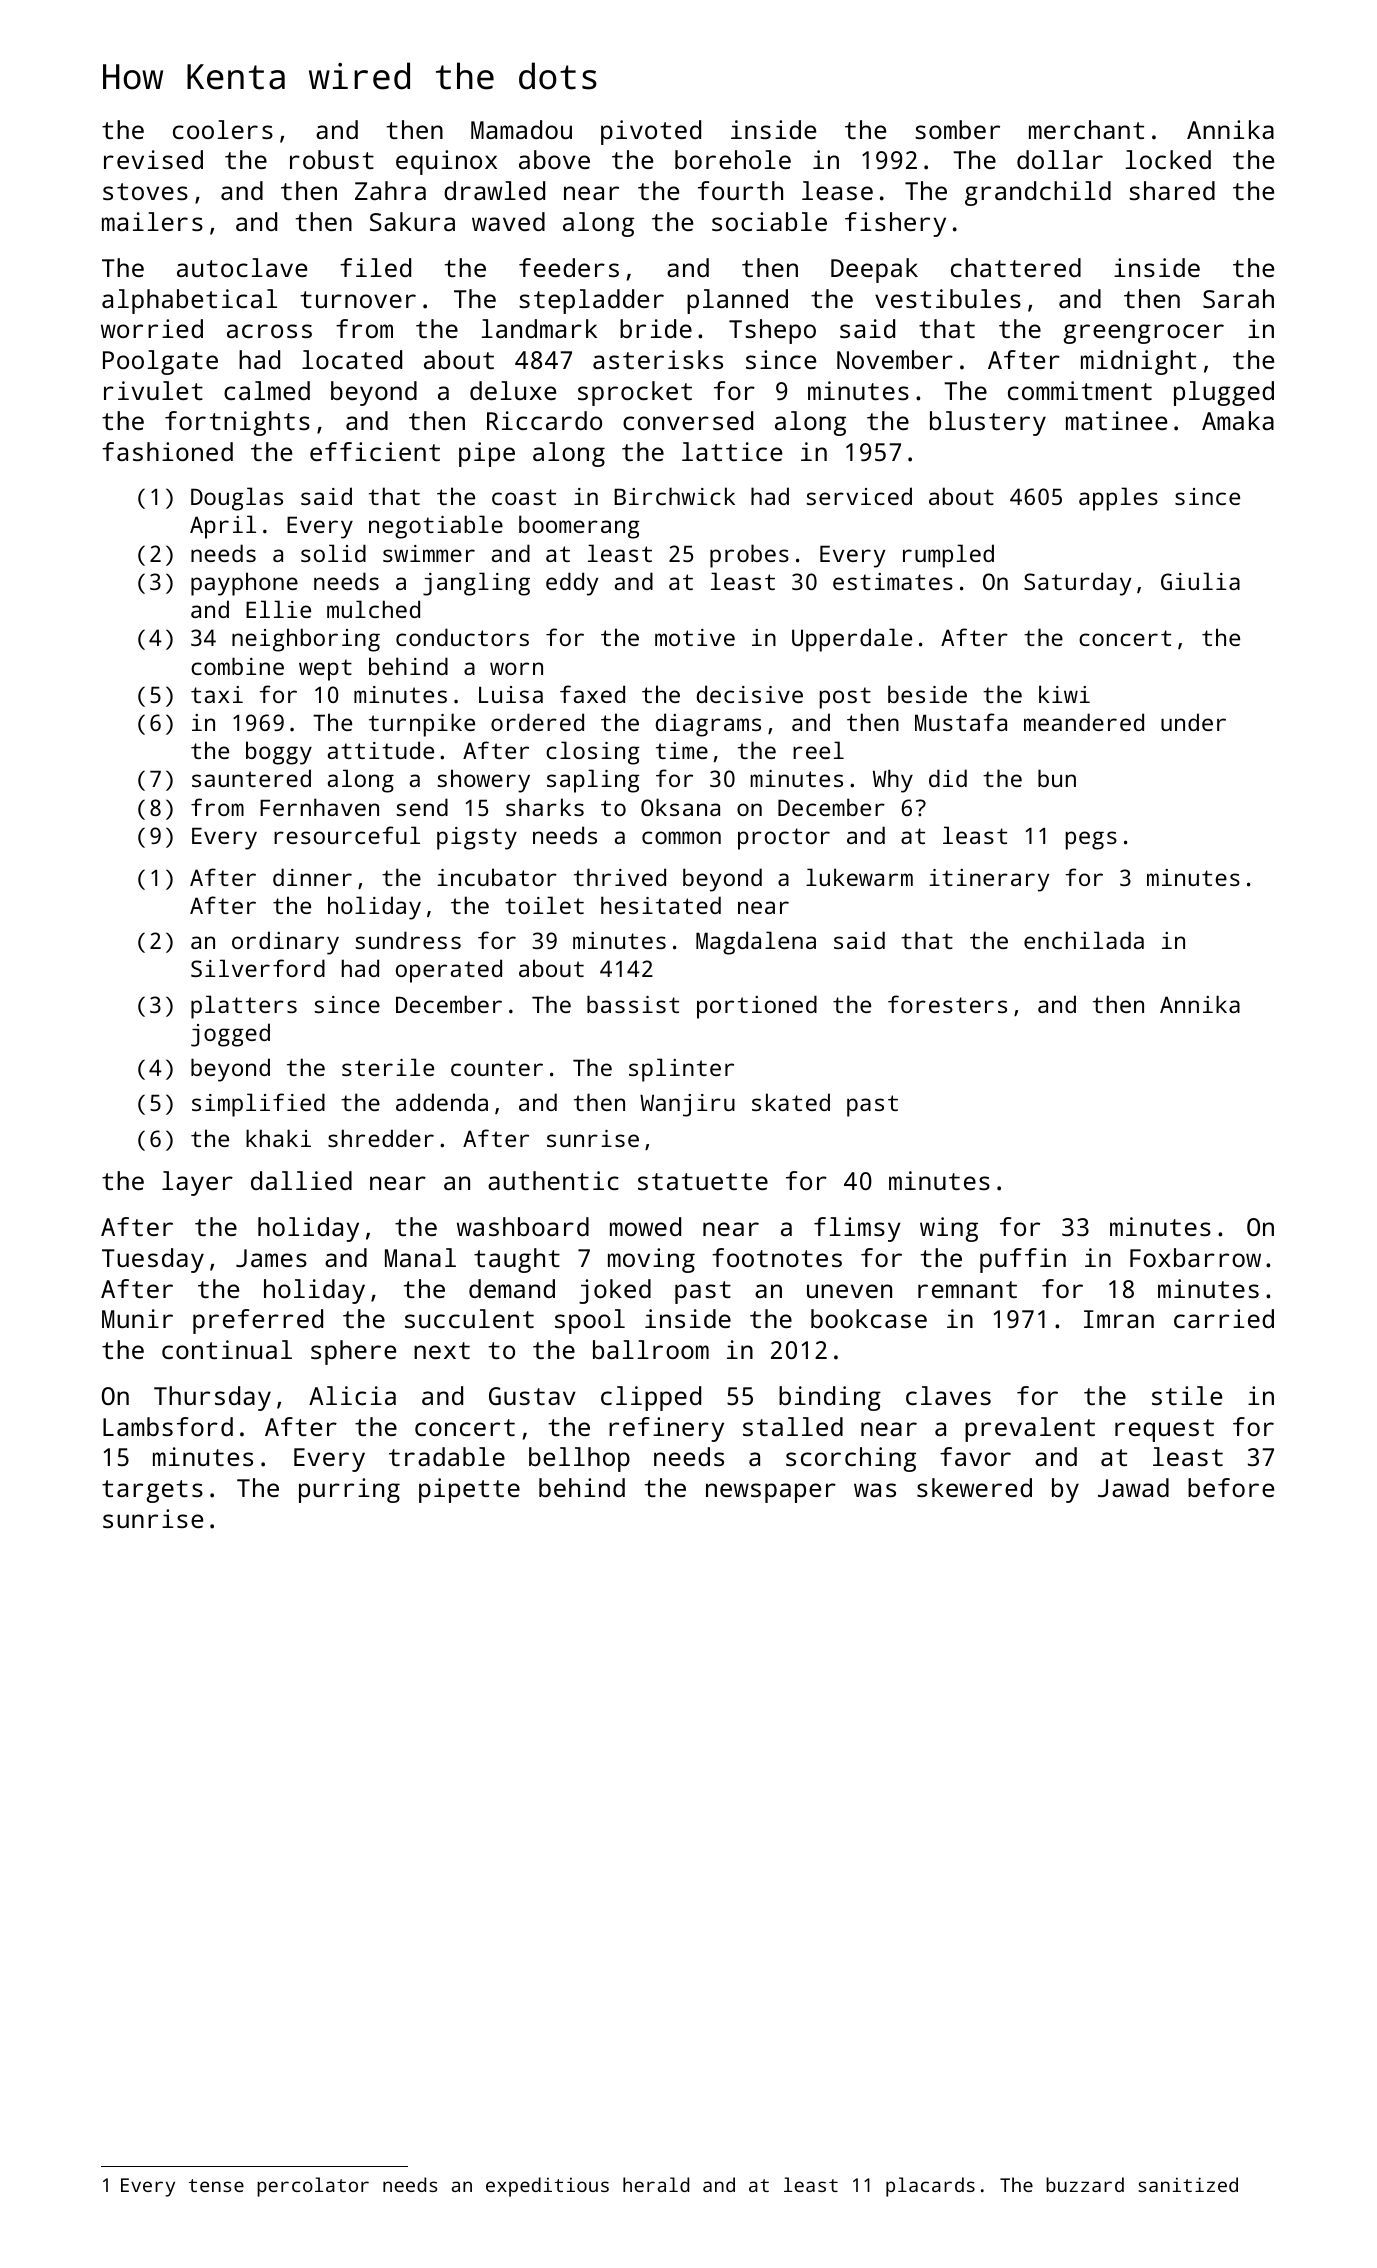  I want to click on tense, so click(216, 2185).
